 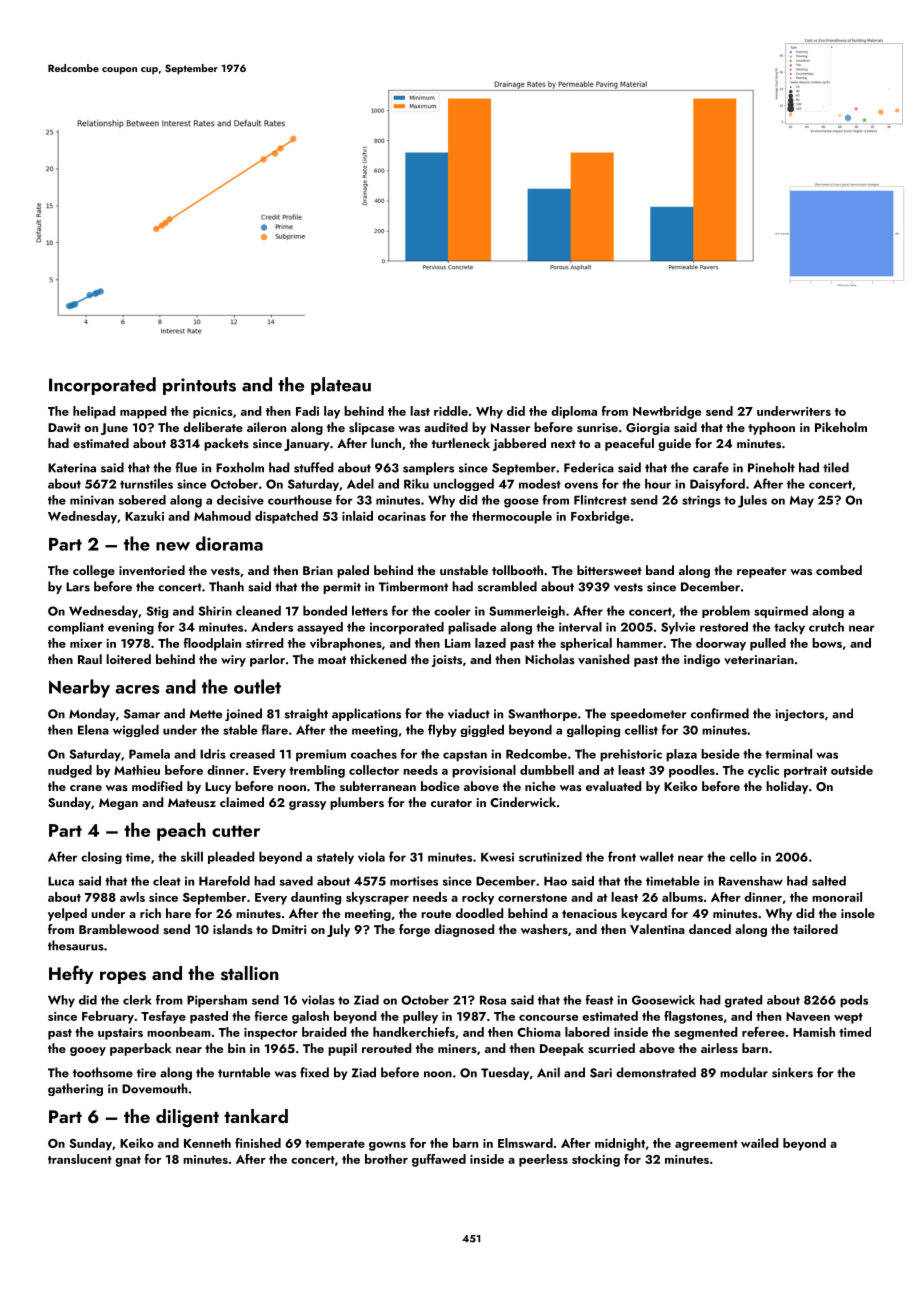 What do you see at coordinates (523, 802) in the image?
I see `Cinderwick` at bounding box center [523, 802].
